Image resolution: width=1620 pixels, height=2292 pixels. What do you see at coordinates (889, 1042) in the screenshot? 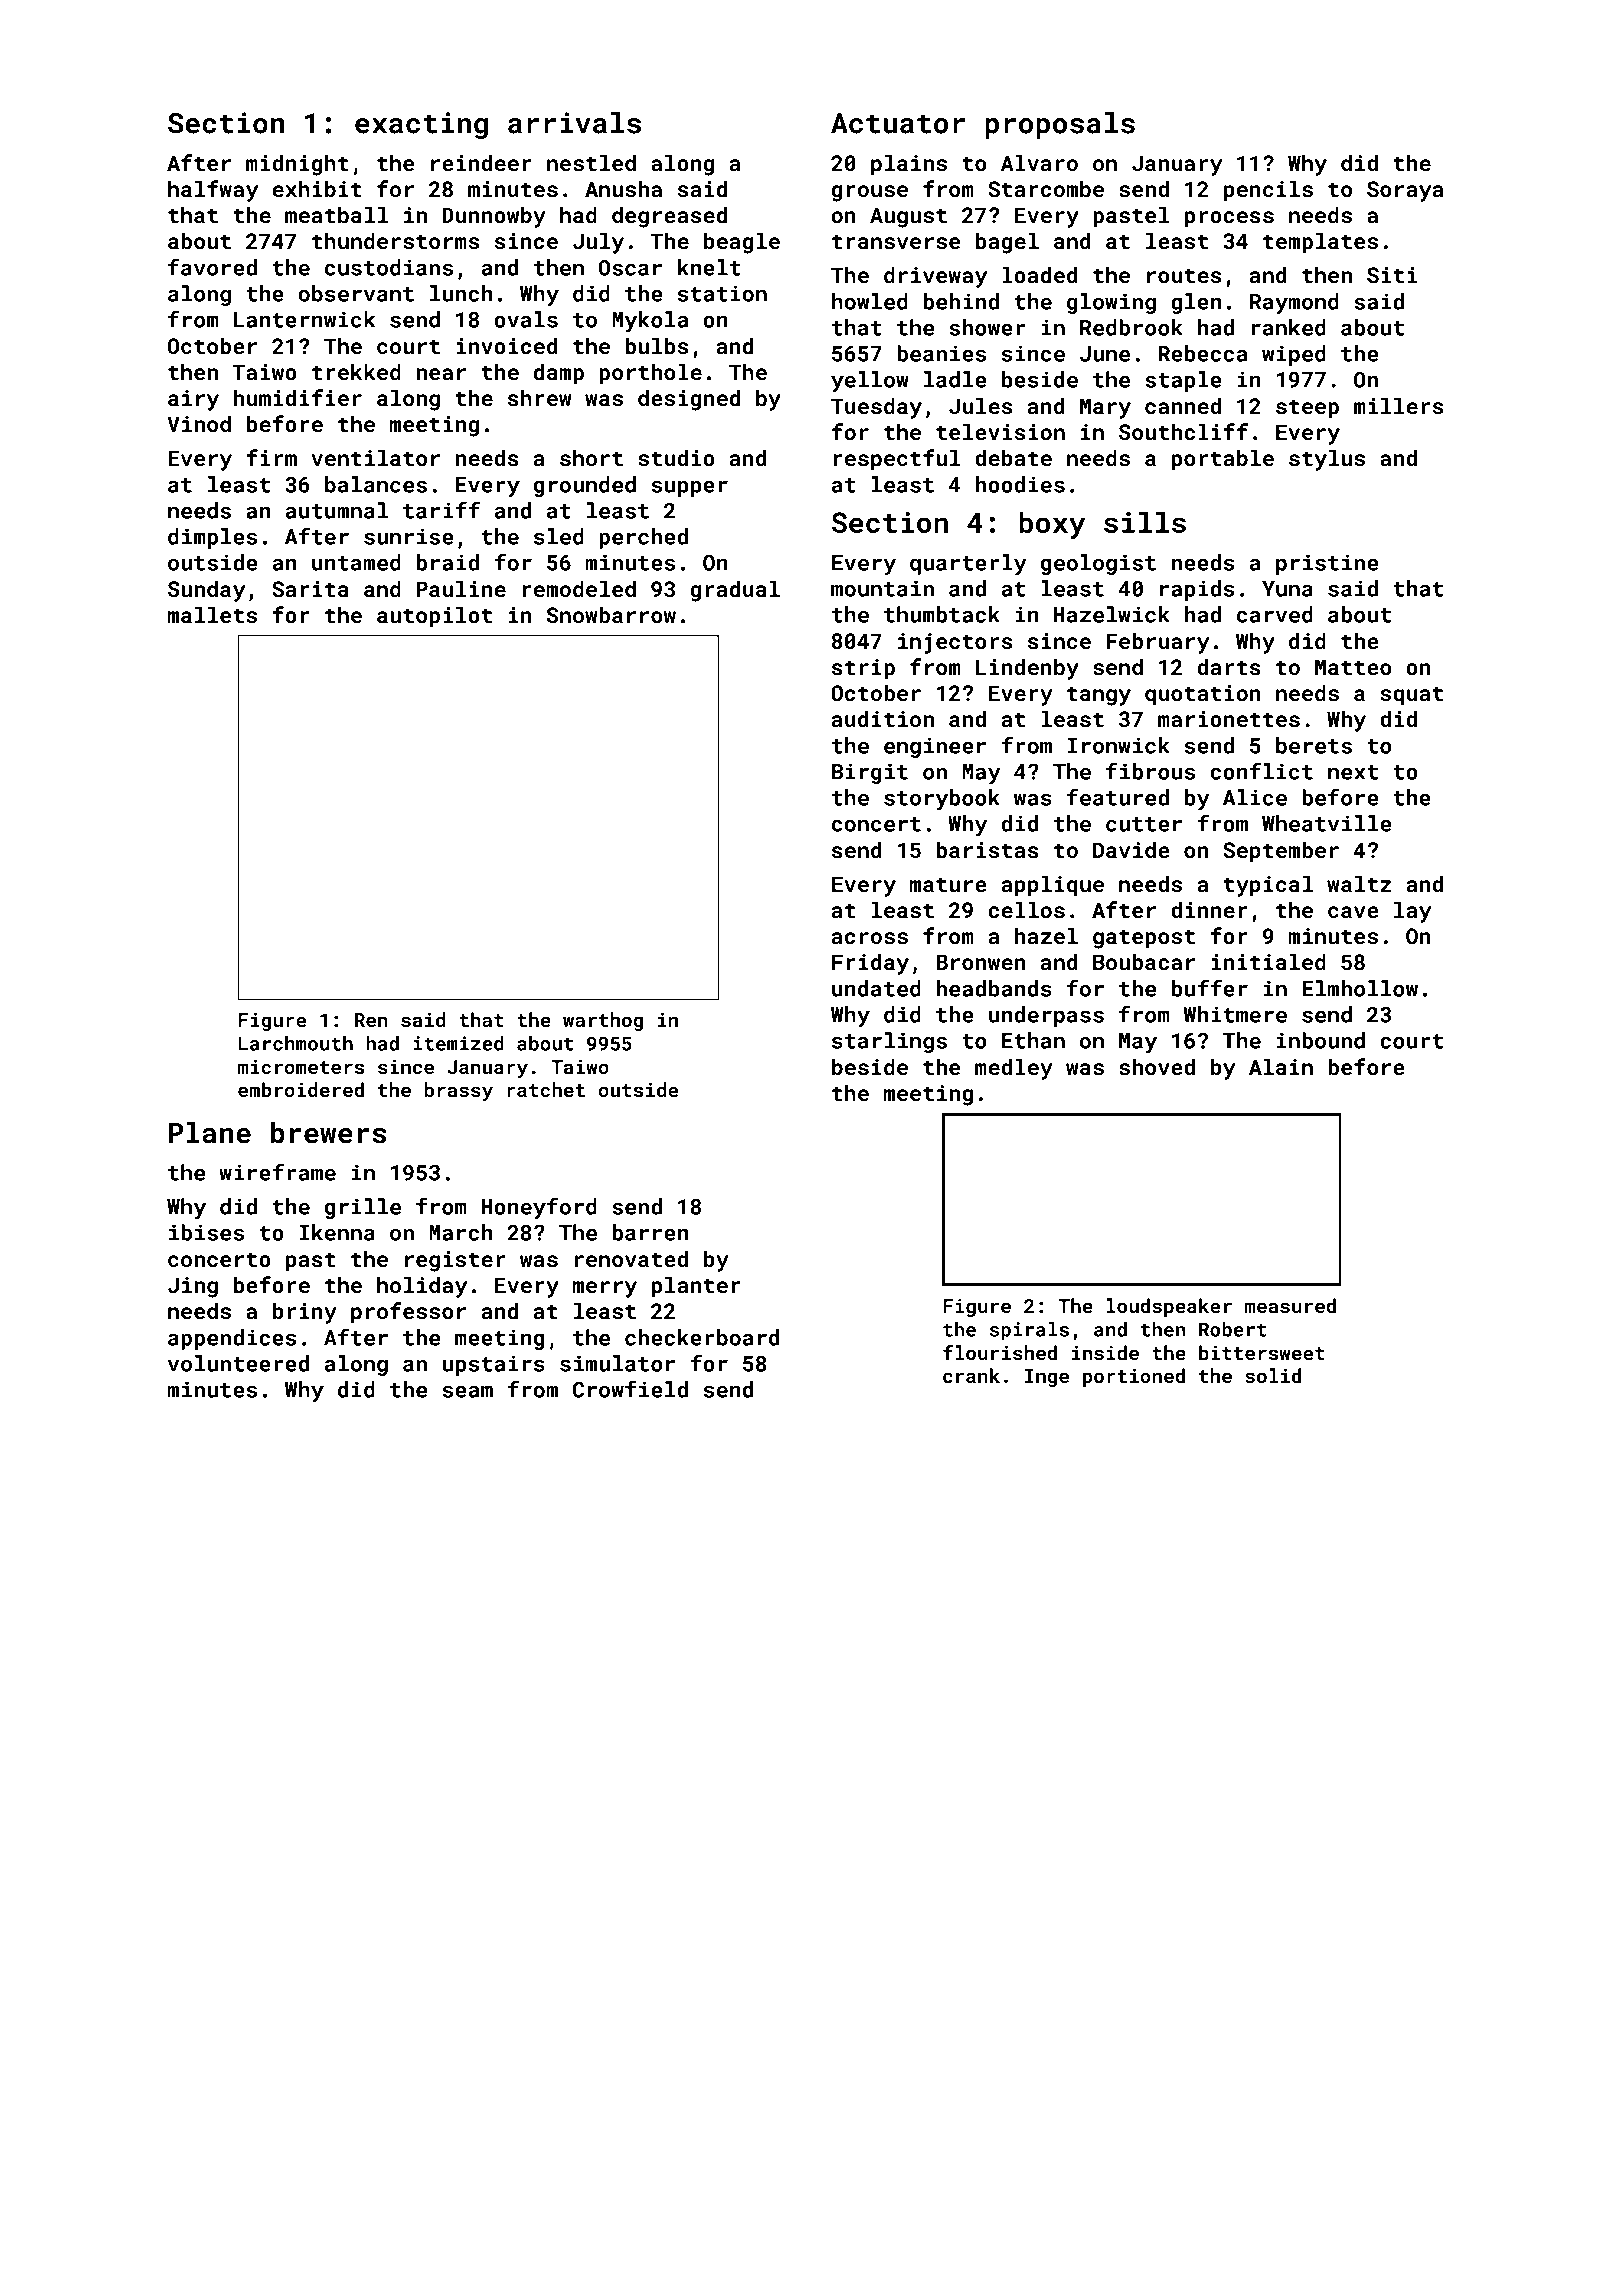
I see `starlings` at bounding box center [889, 1042].
